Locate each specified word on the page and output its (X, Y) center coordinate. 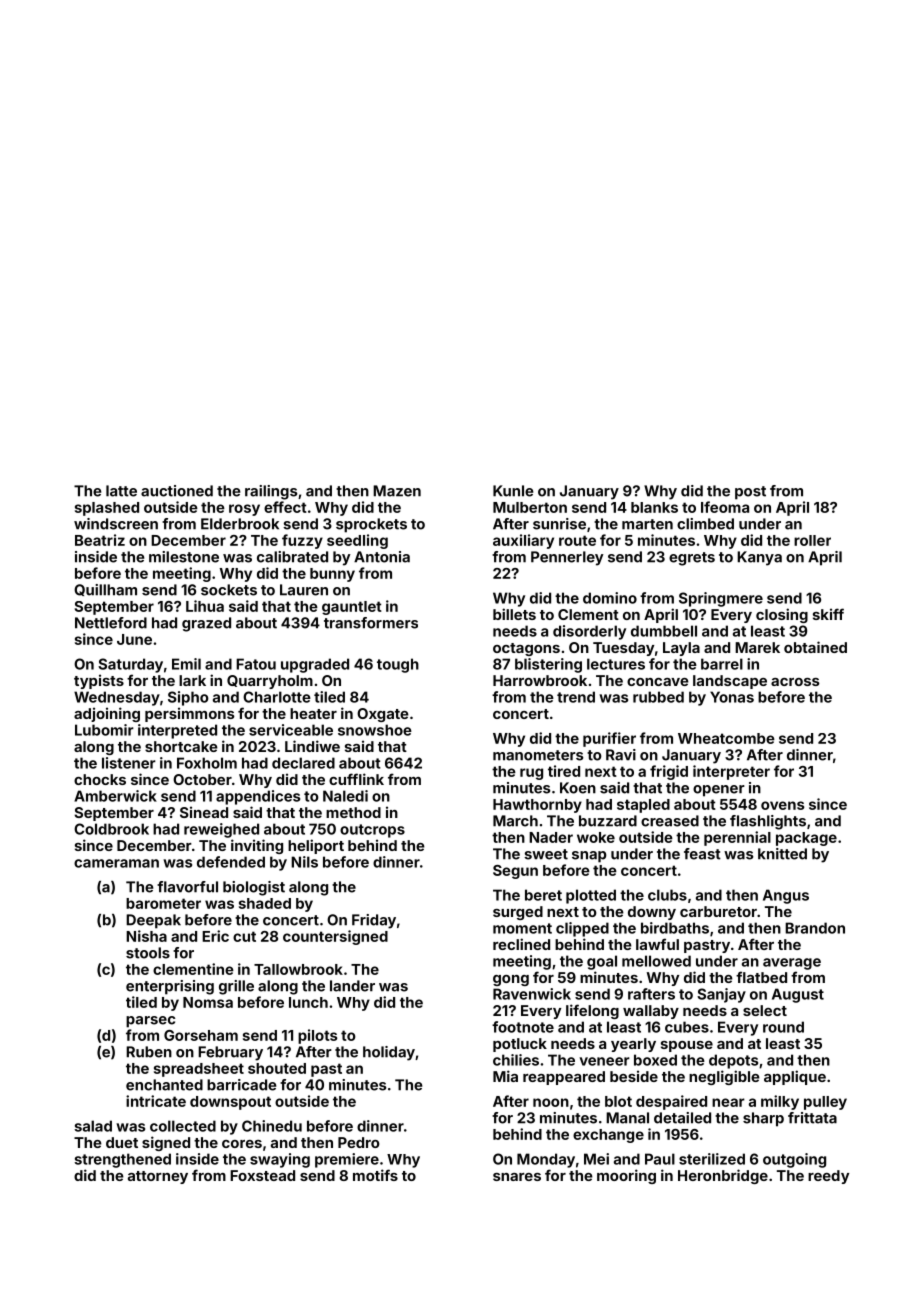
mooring (626, 1176)
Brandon (815, 928)
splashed (107, 509)
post (750, 493)
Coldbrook (111, 829)
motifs (375, 1175)
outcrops (372, 831)
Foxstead (262, 1175)
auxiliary (523, 541)
